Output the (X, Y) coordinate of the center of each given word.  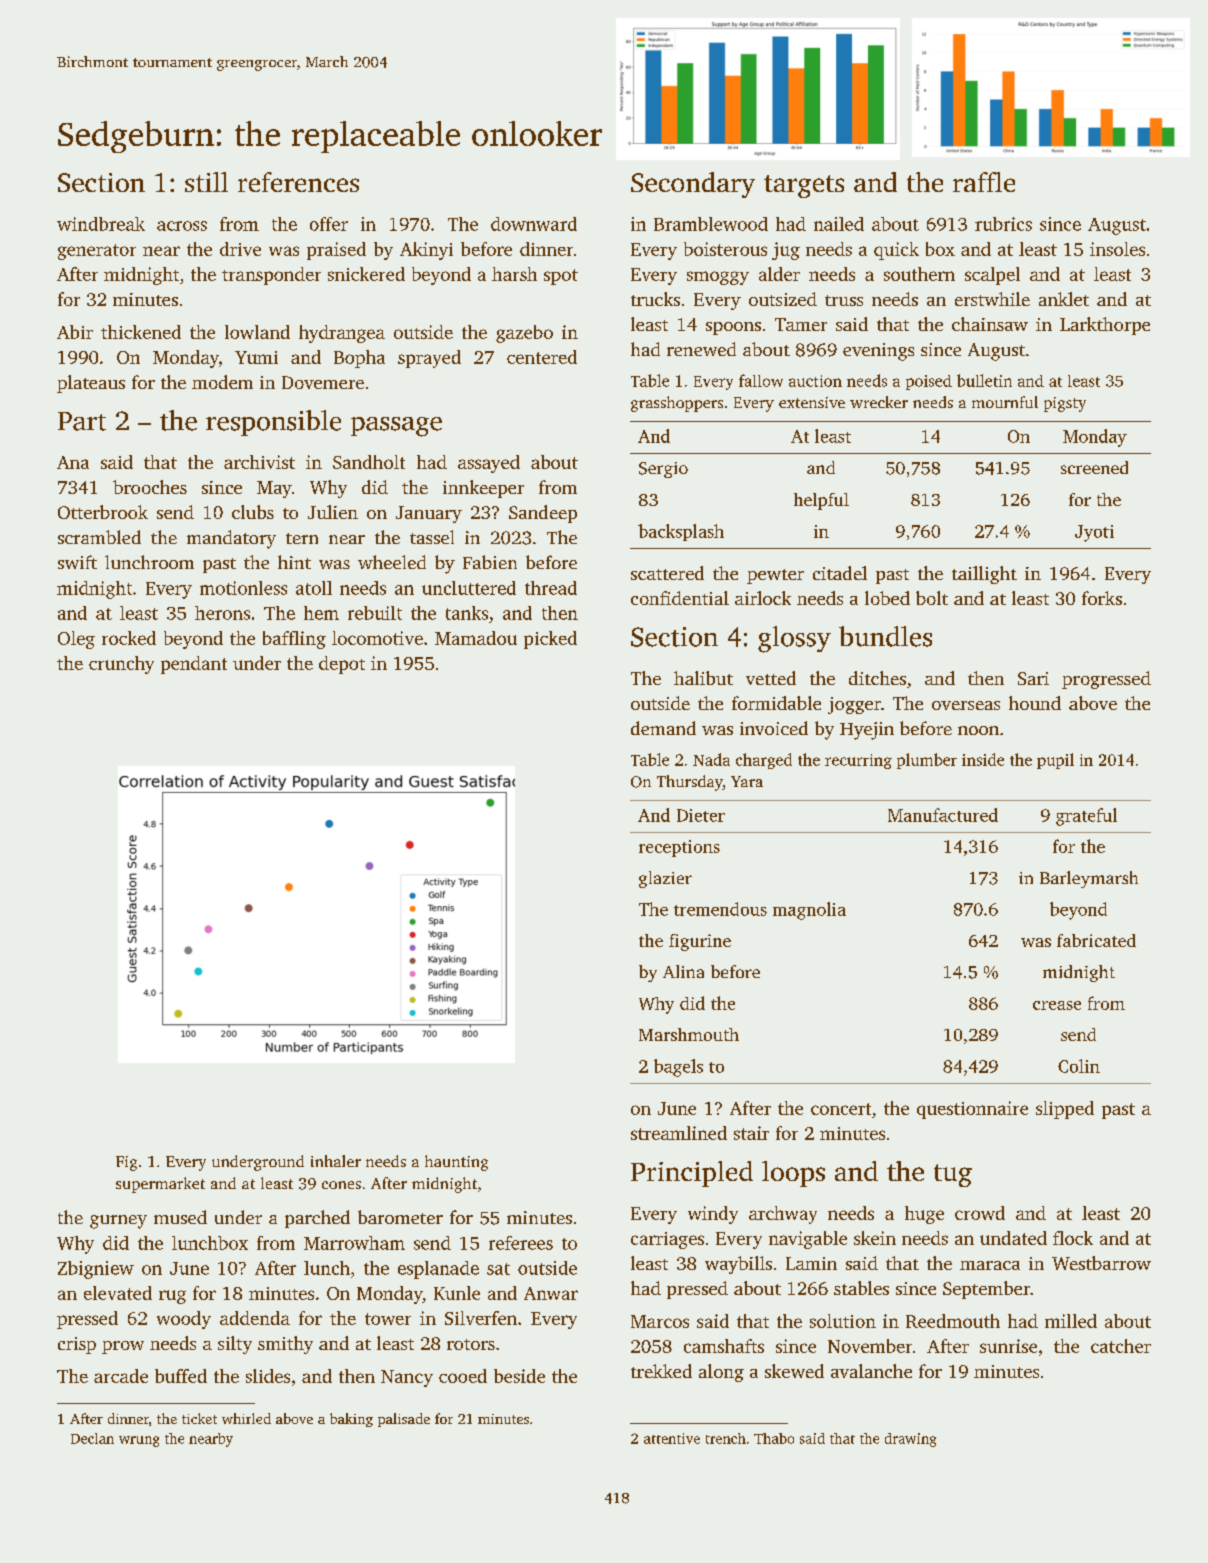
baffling (294, 640)
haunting (456, 1163)
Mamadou (476, 638)
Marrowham (354, 1243)
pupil (1055, 761)
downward (534, 224)
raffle (984, 182)
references (298, 182)
